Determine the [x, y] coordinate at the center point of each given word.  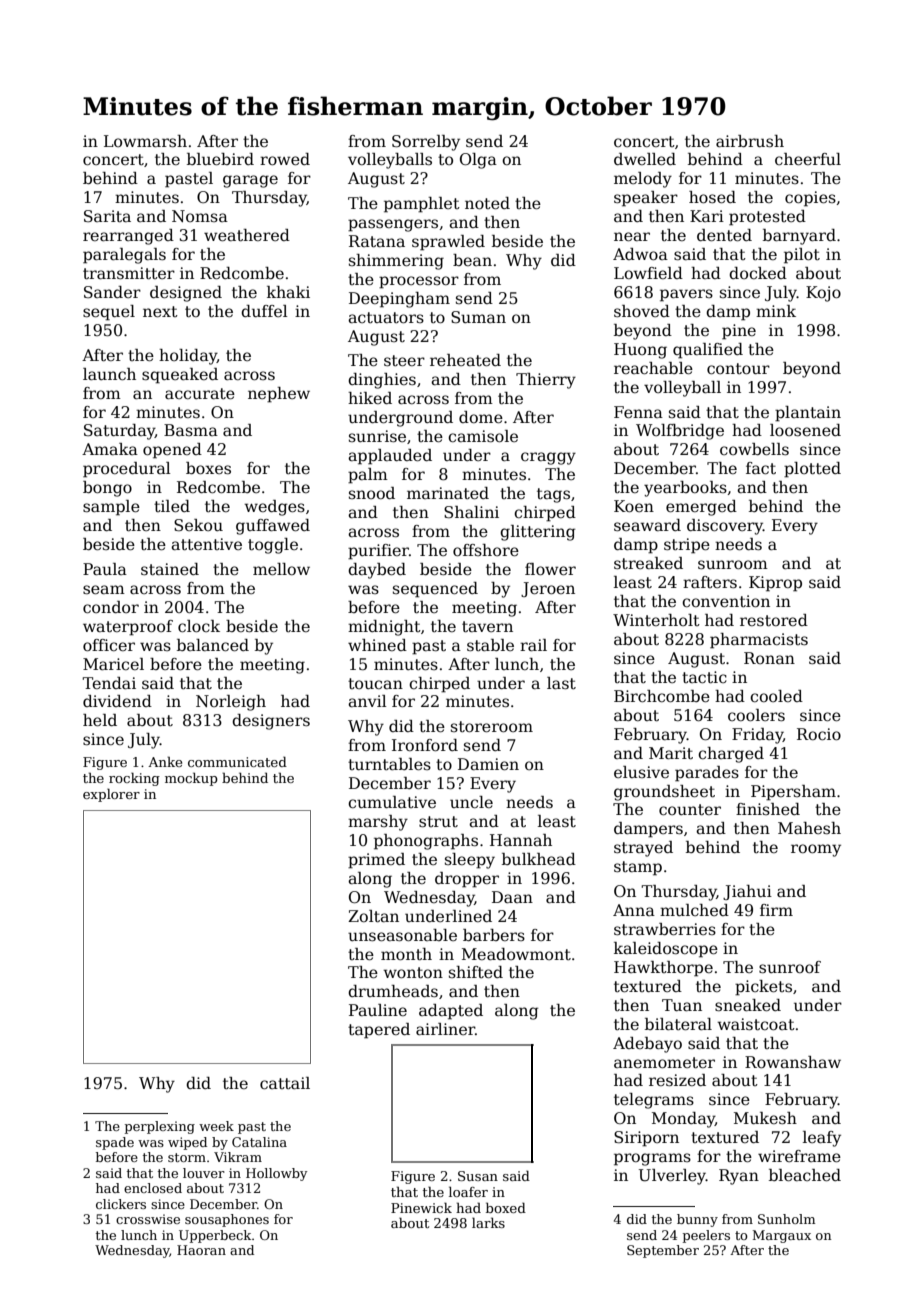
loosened [805, 430]
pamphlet [422, 205]
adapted [451, 1012]
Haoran [201, 1250]
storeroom [492, 727]
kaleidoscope [666, 950]
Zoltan [373, 916]
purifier [378, 552]
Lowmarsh [145, 141]
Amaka [110, 449]
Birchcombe [662, 696]
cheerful [808, 159]
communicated [237, 761]
